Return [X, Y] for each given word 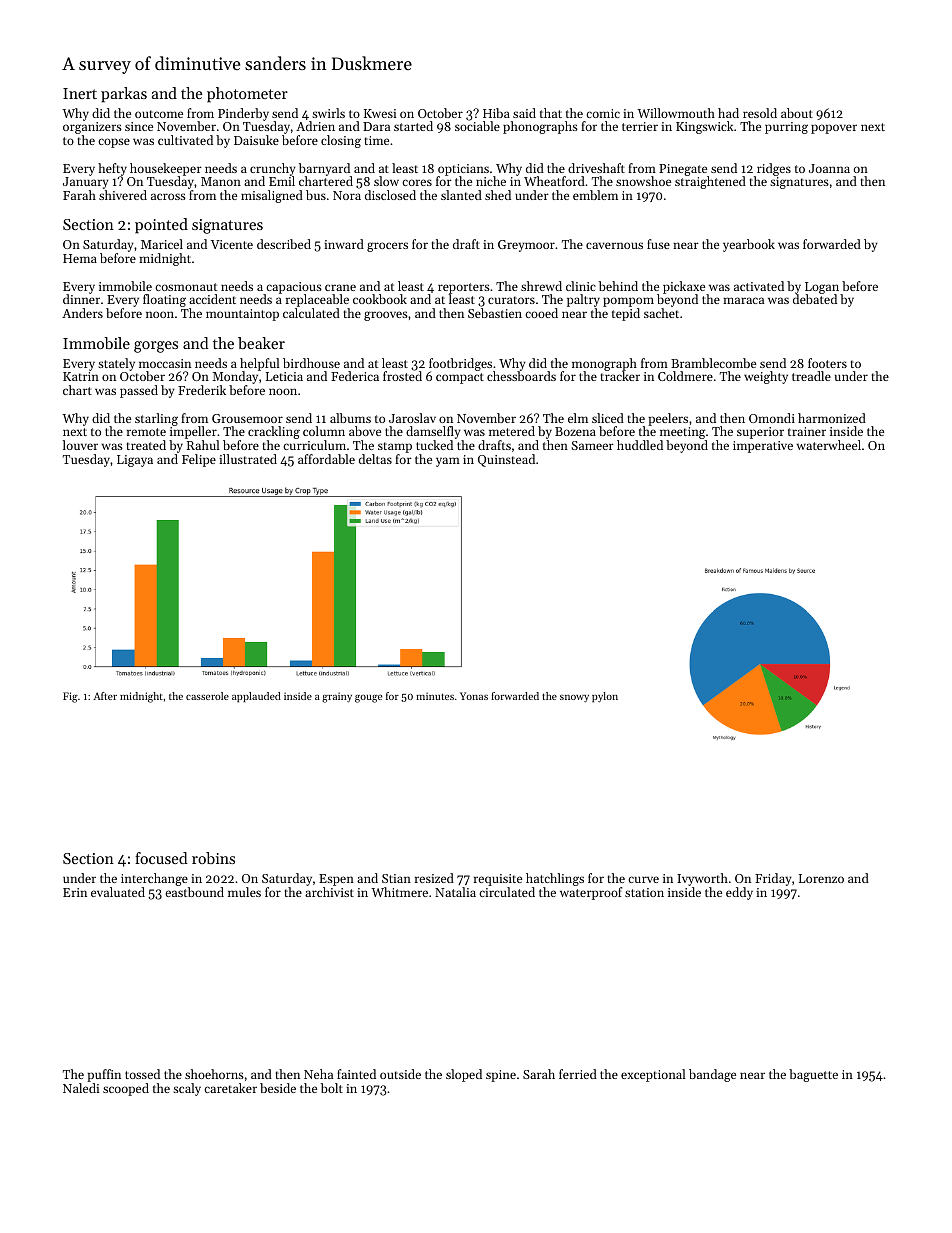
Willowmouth [676, 113]
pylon [605, 697]
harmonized [832, 418]
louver [80, 445]
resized [434, 878]
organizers [92, 128]
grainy [337, 697]
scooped [126, 1089]
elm [578, 418]
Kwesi [380, 113]
